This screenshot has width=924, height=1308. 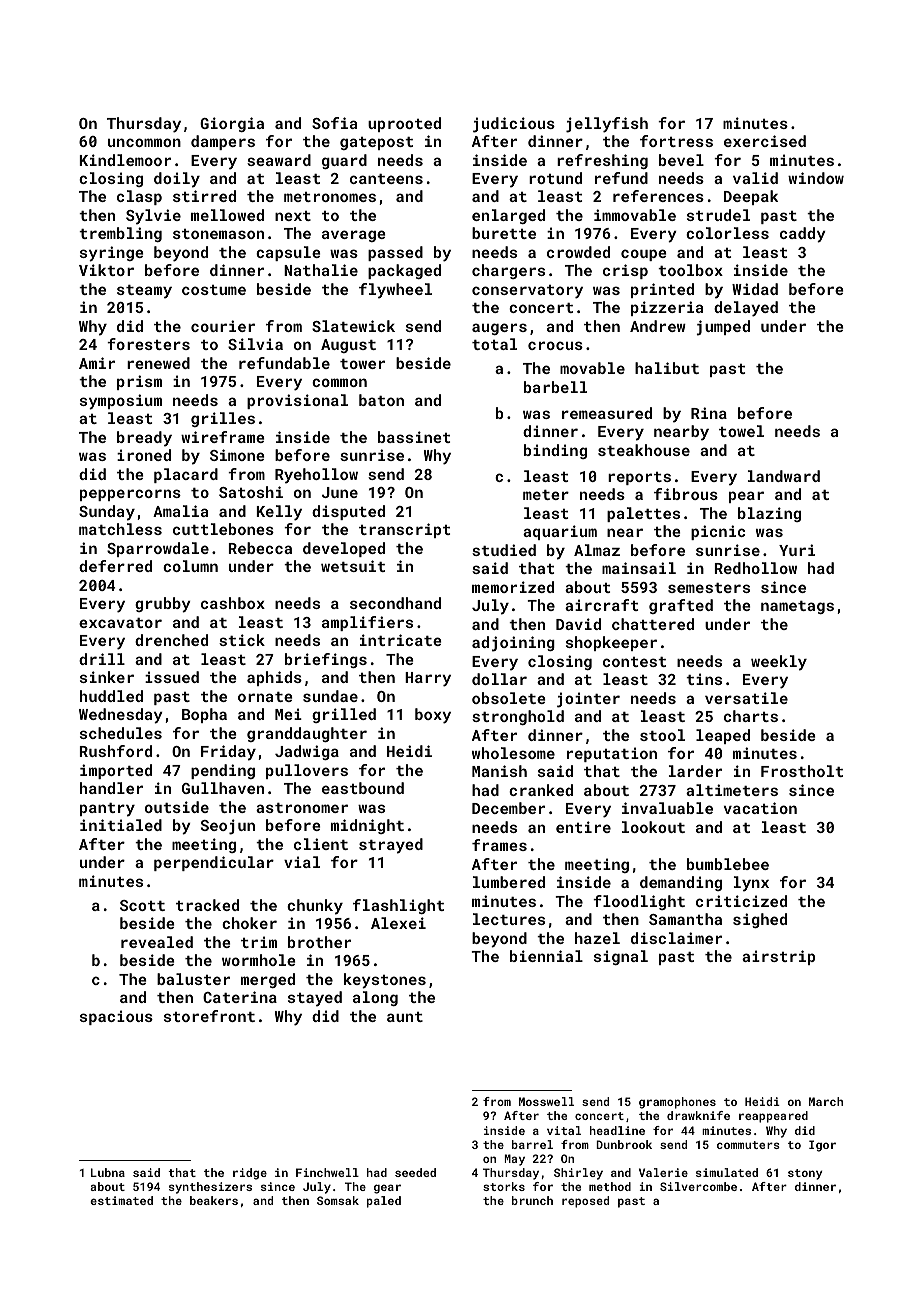 I want to click on uprooted, so click(x=404, y=124).
